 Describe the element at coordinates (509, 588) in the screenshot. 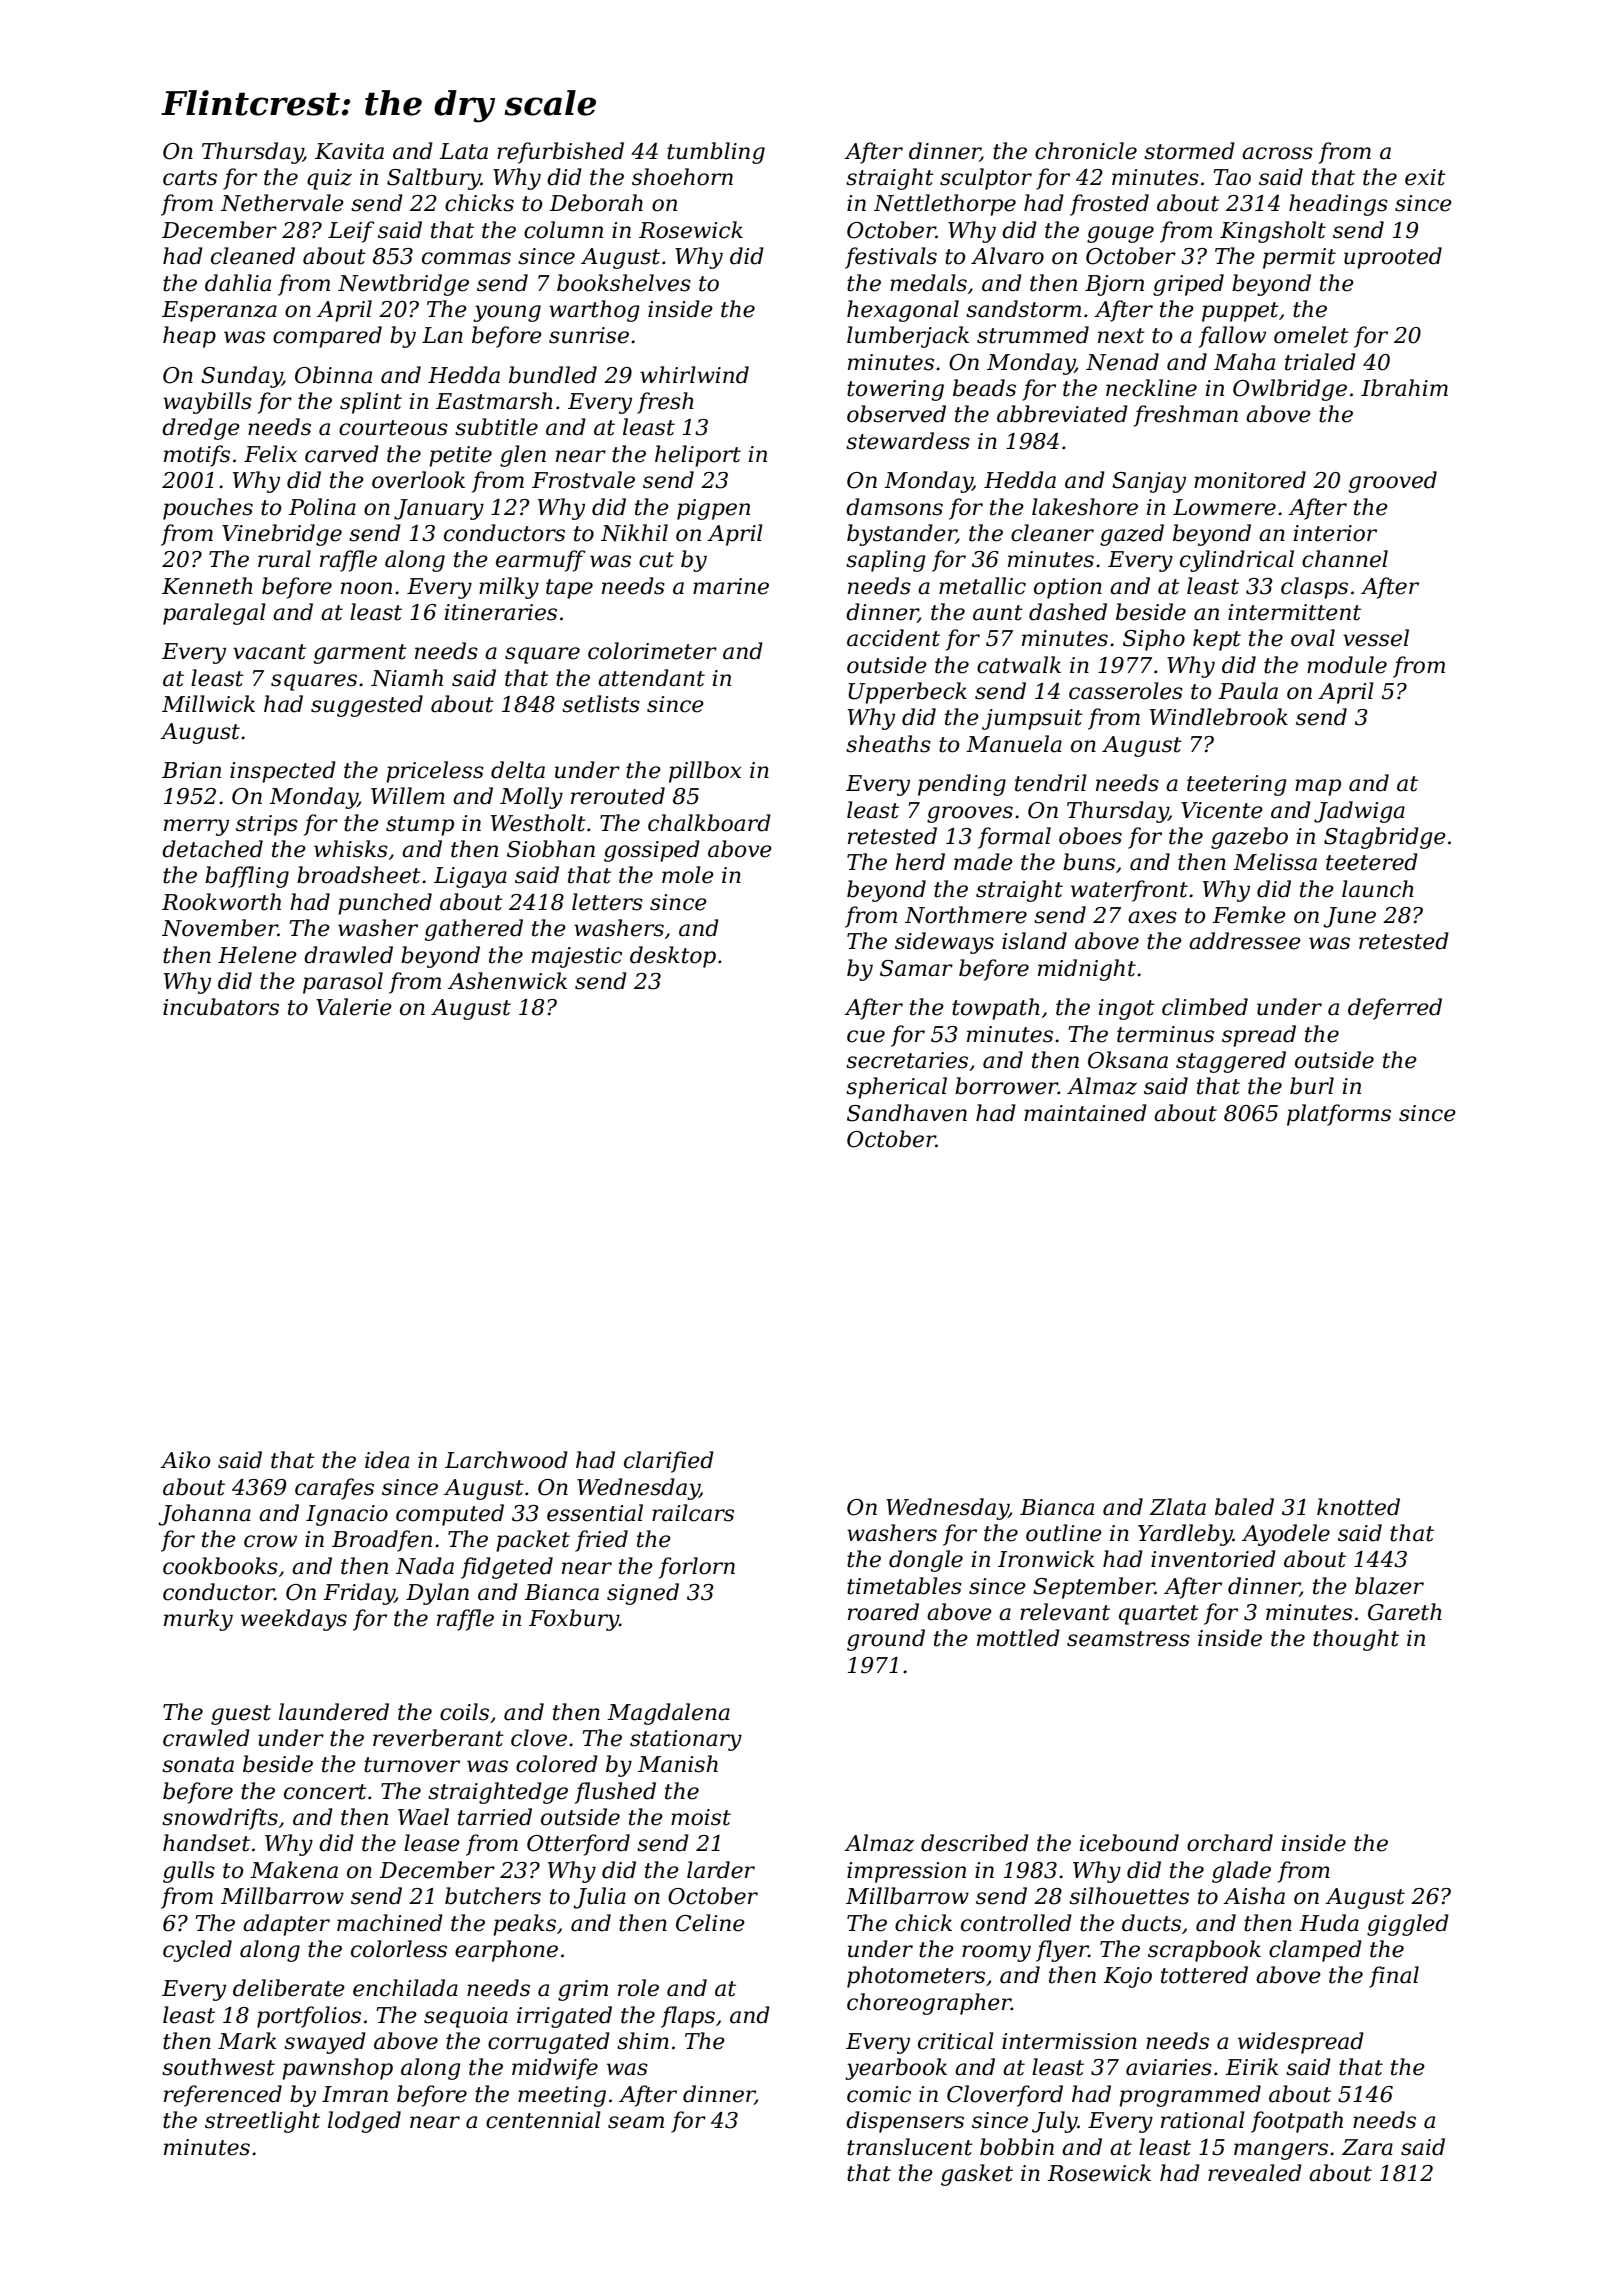

I see `milky` at that location.
